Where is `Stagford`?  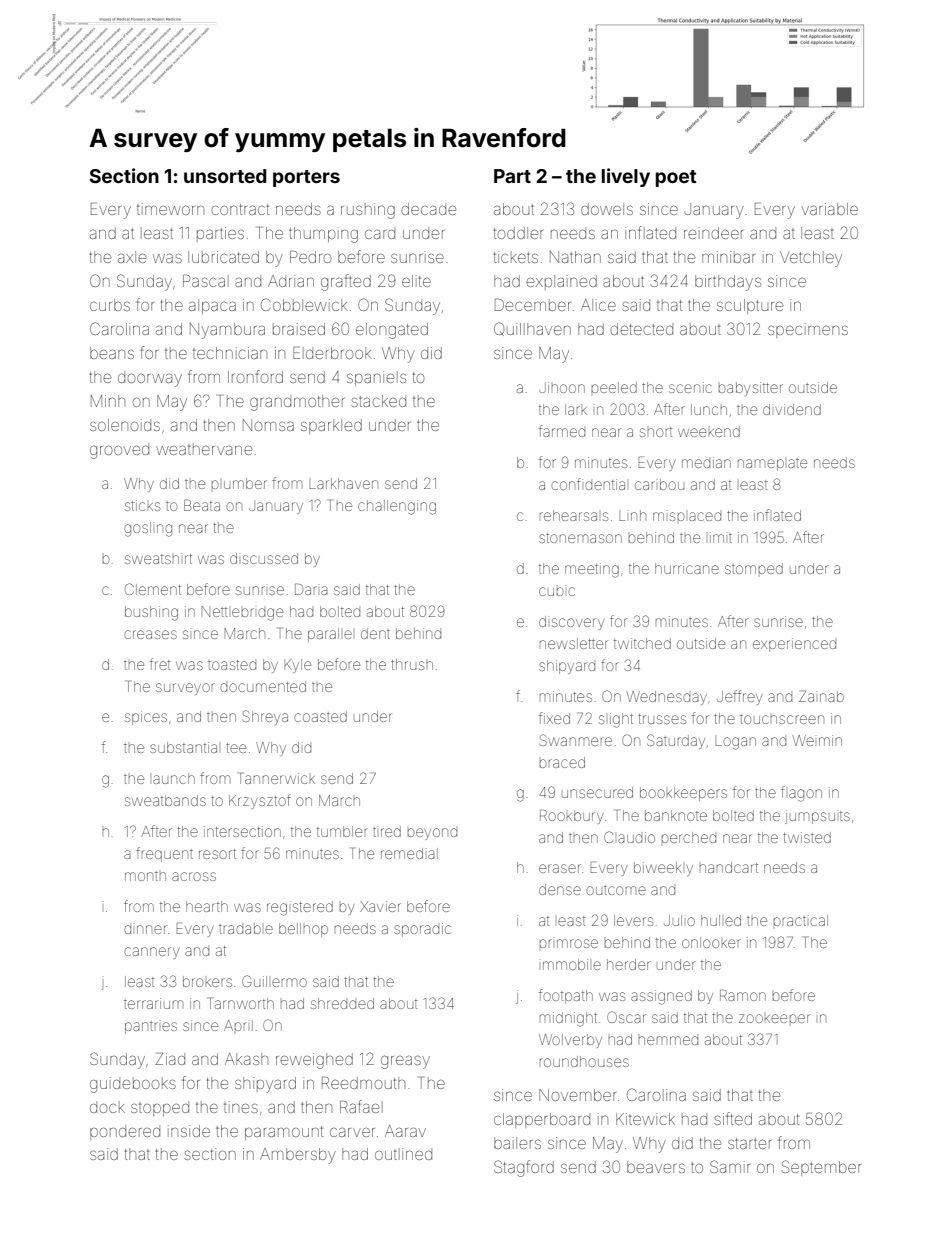 Stagford is located at coordinates (524, 1168).
